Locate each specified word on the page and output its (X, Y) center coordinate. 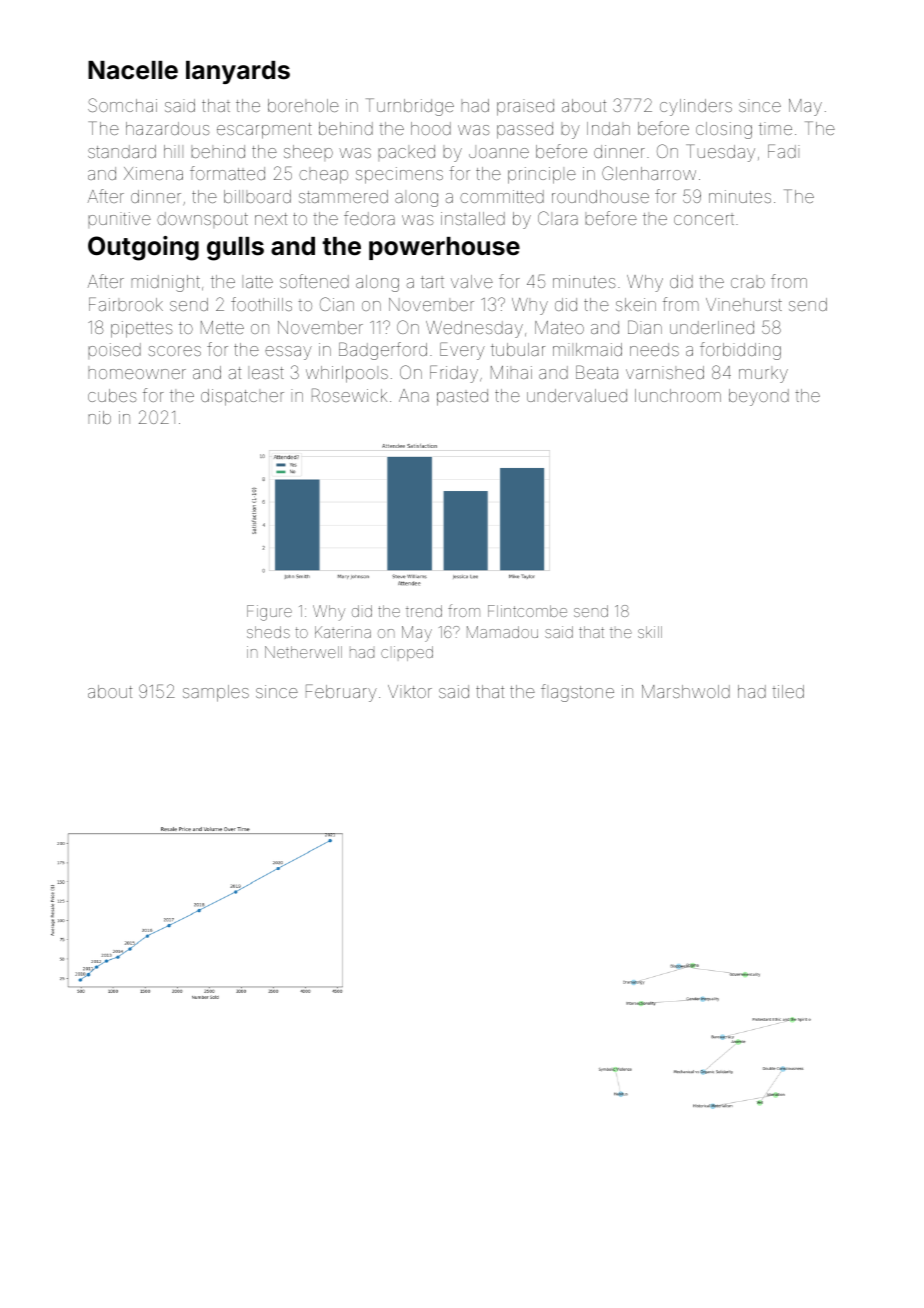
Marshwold (686, 691)
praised (525, 107)
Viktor (410, 691)
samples (216, 693)
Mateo (559, 327)
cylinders (696, 107)
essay (288, 353)
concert (704, 220)
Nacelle (133, 70)
